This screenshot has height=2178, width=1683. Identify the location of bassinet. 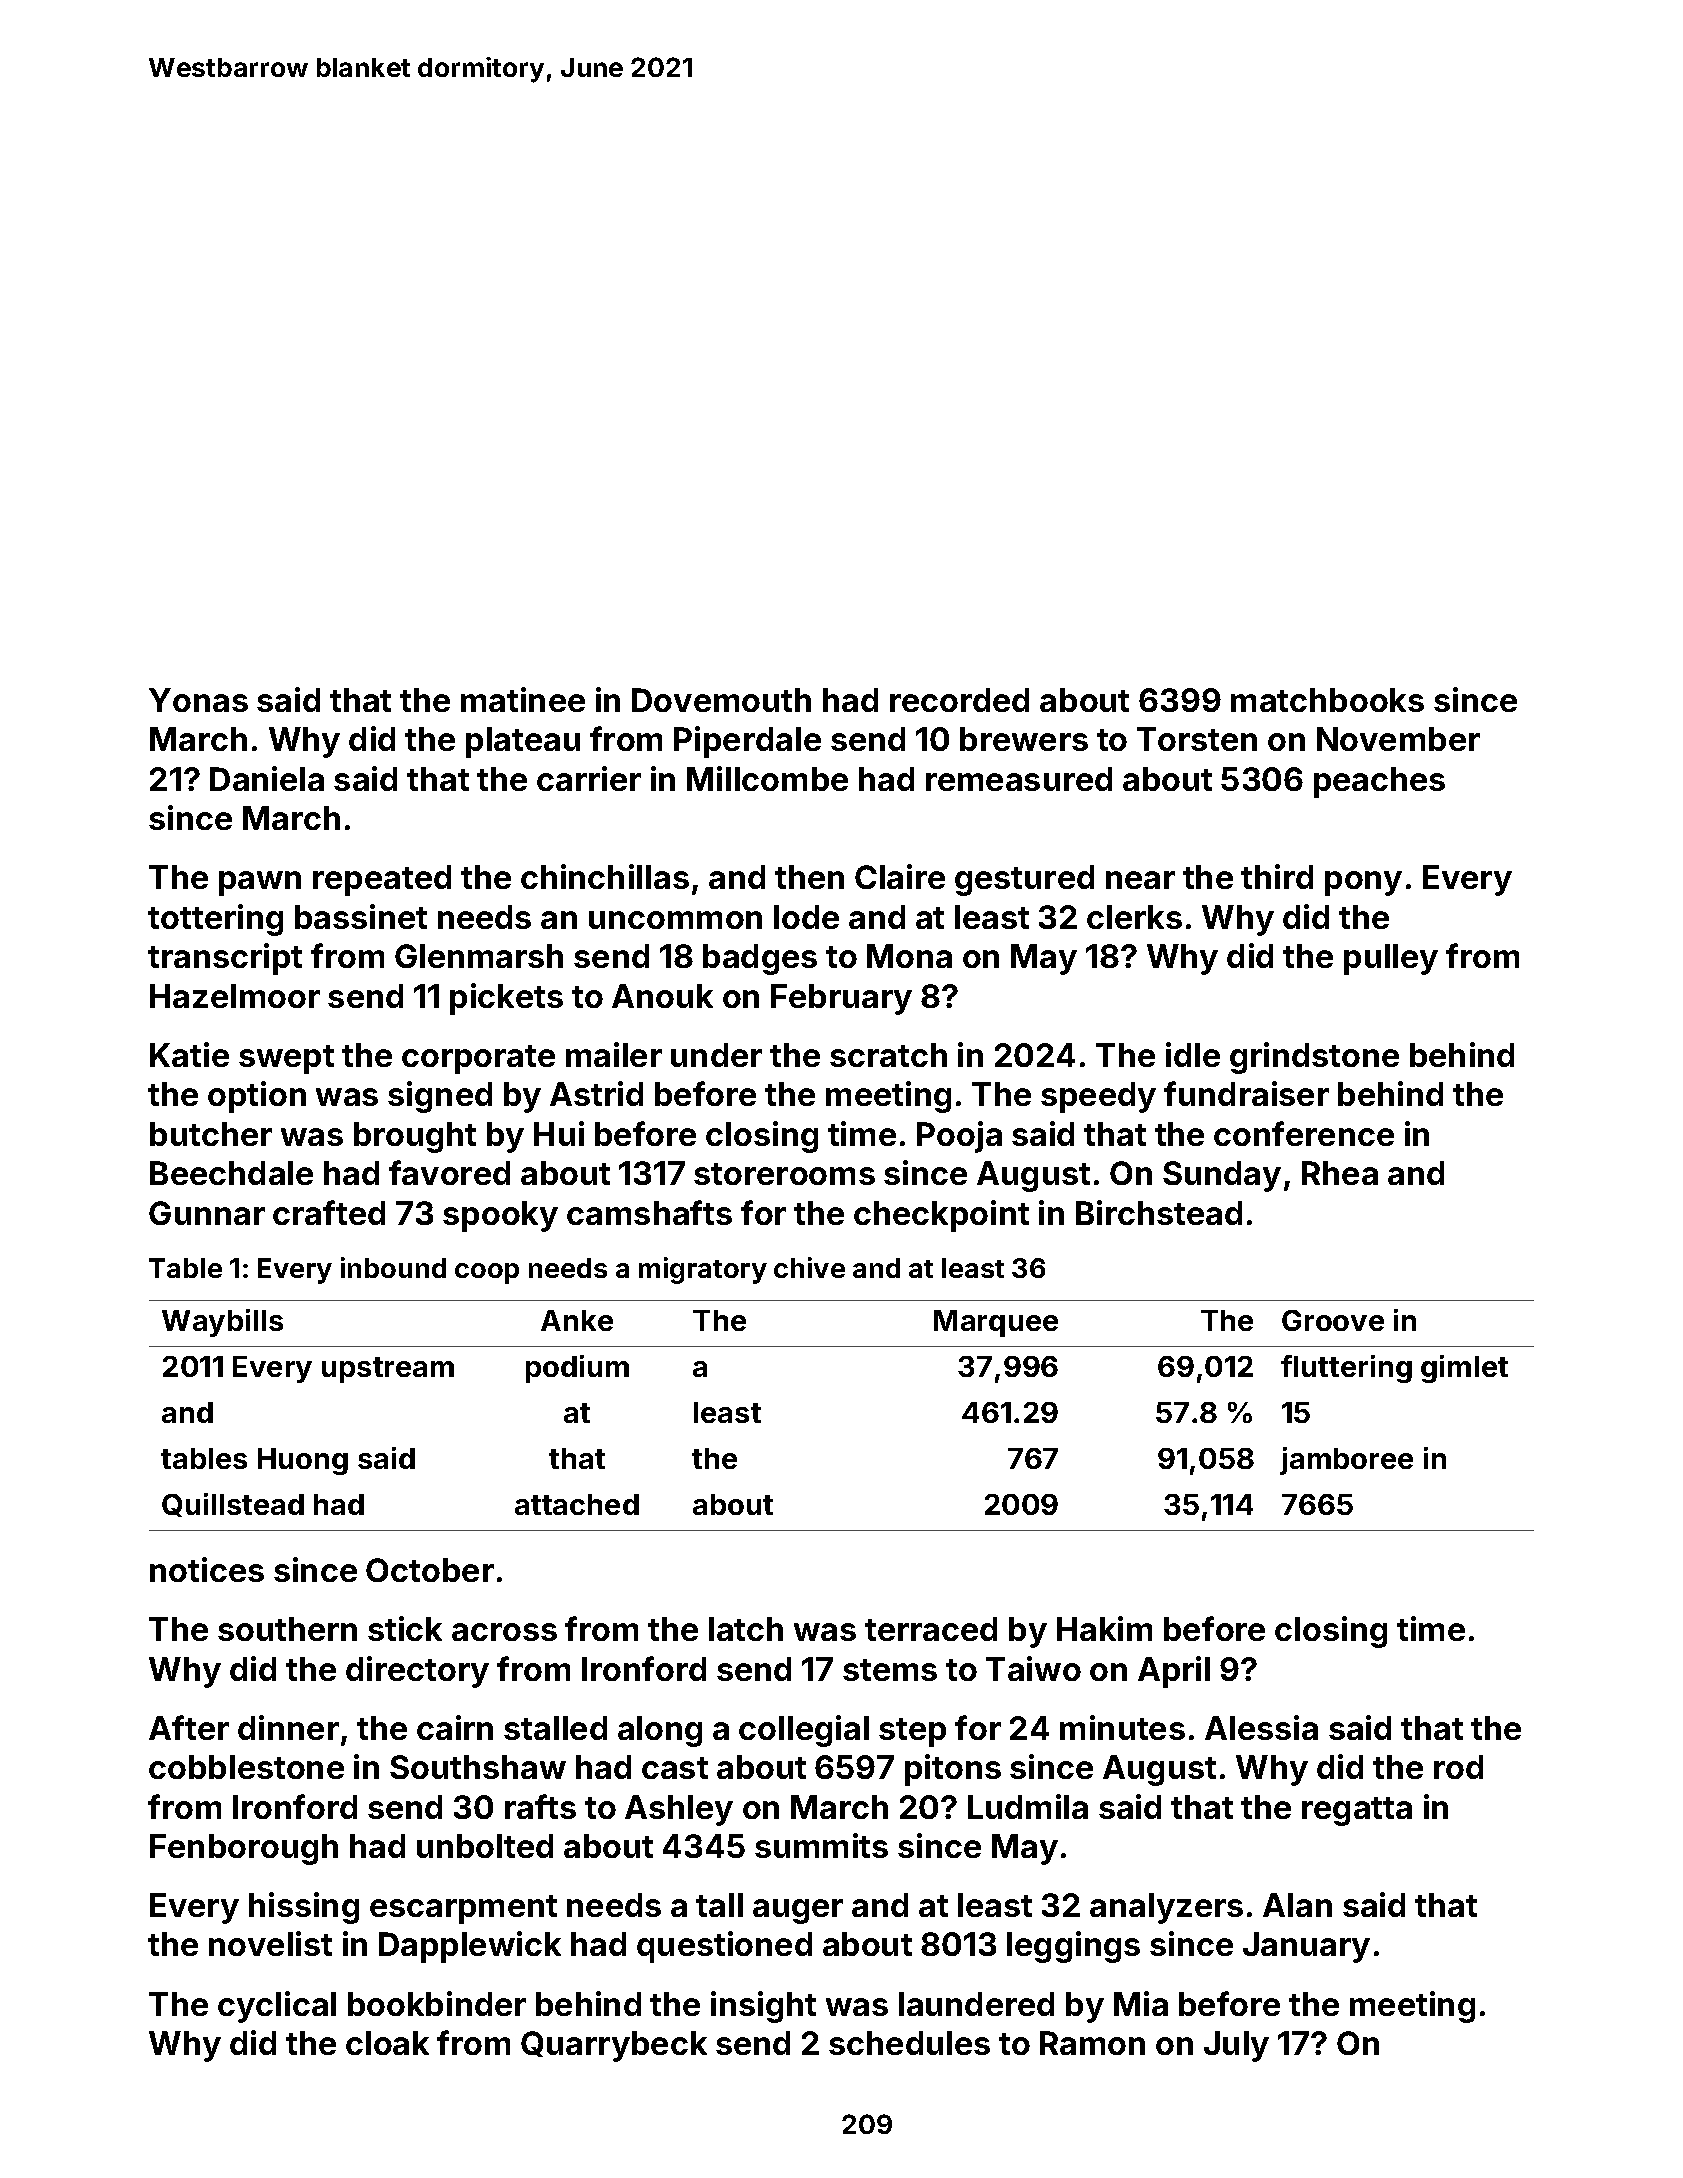
(361, 916).
